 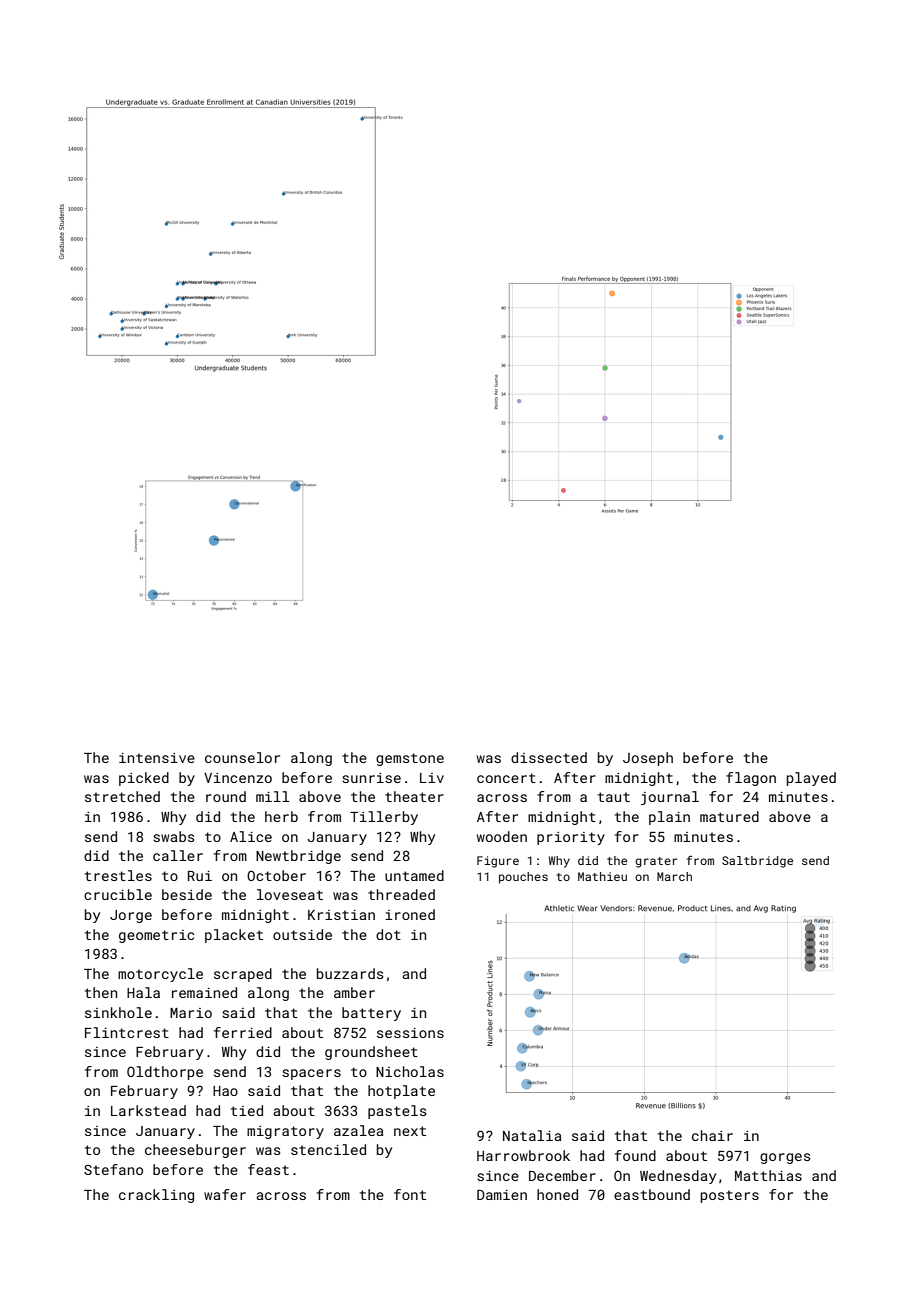 I want to click on Mathieu, so click(x=602, y=876).
